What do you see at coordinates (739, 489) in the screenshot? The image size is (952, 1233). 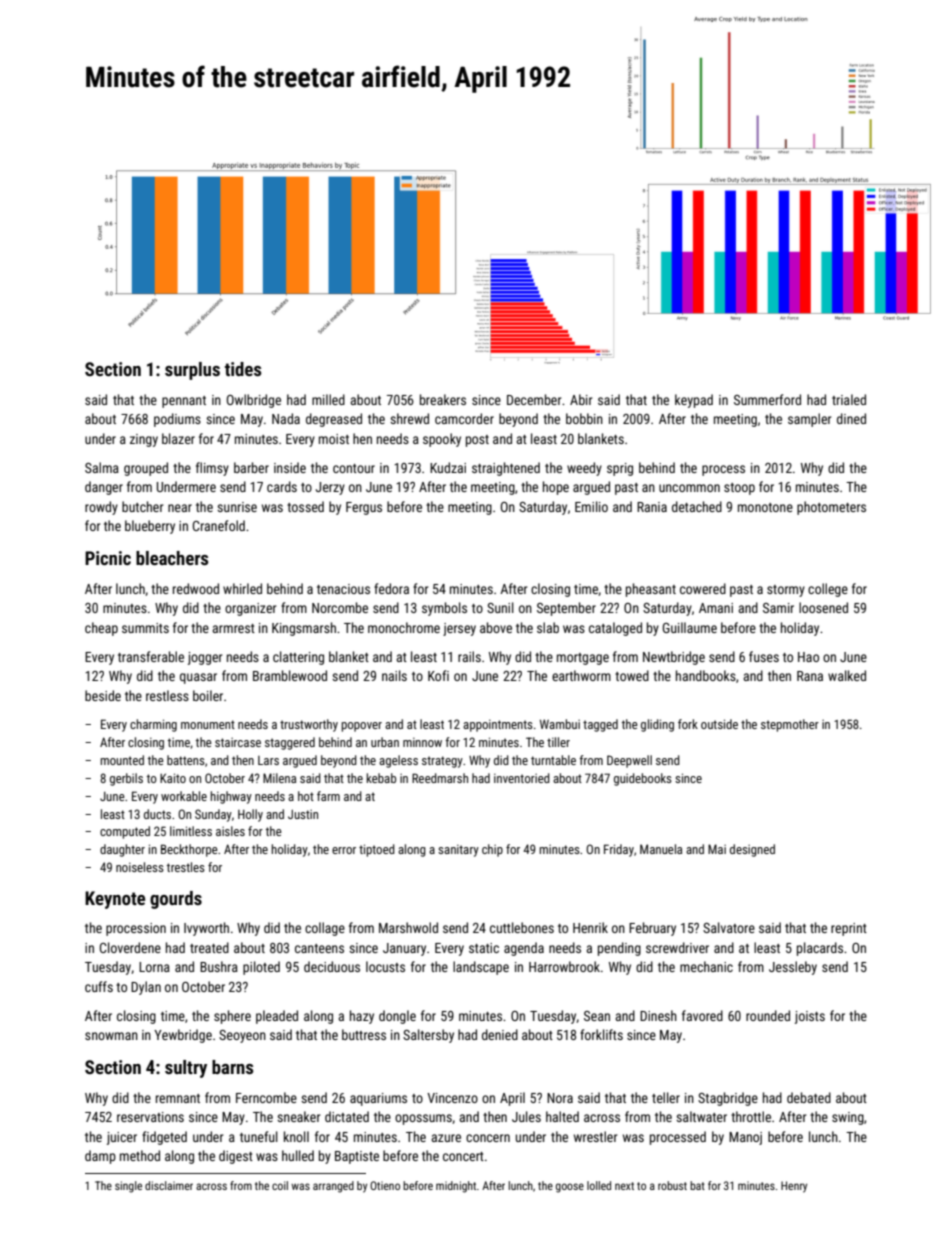 I see `stoop` at bounding box center [739, 489].
